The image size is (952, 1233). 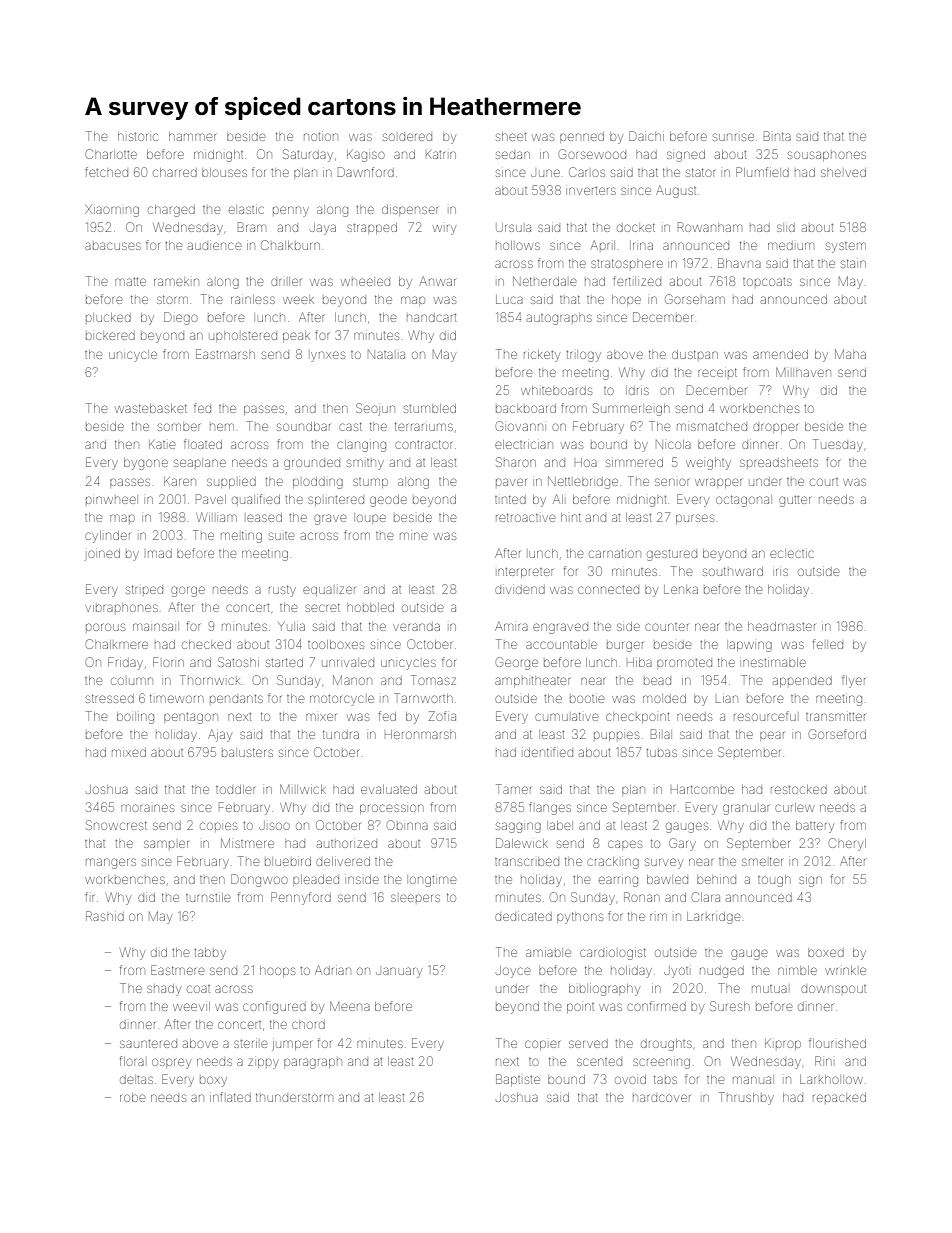 I want to click on boxy, so click(x=213, y=1081).
